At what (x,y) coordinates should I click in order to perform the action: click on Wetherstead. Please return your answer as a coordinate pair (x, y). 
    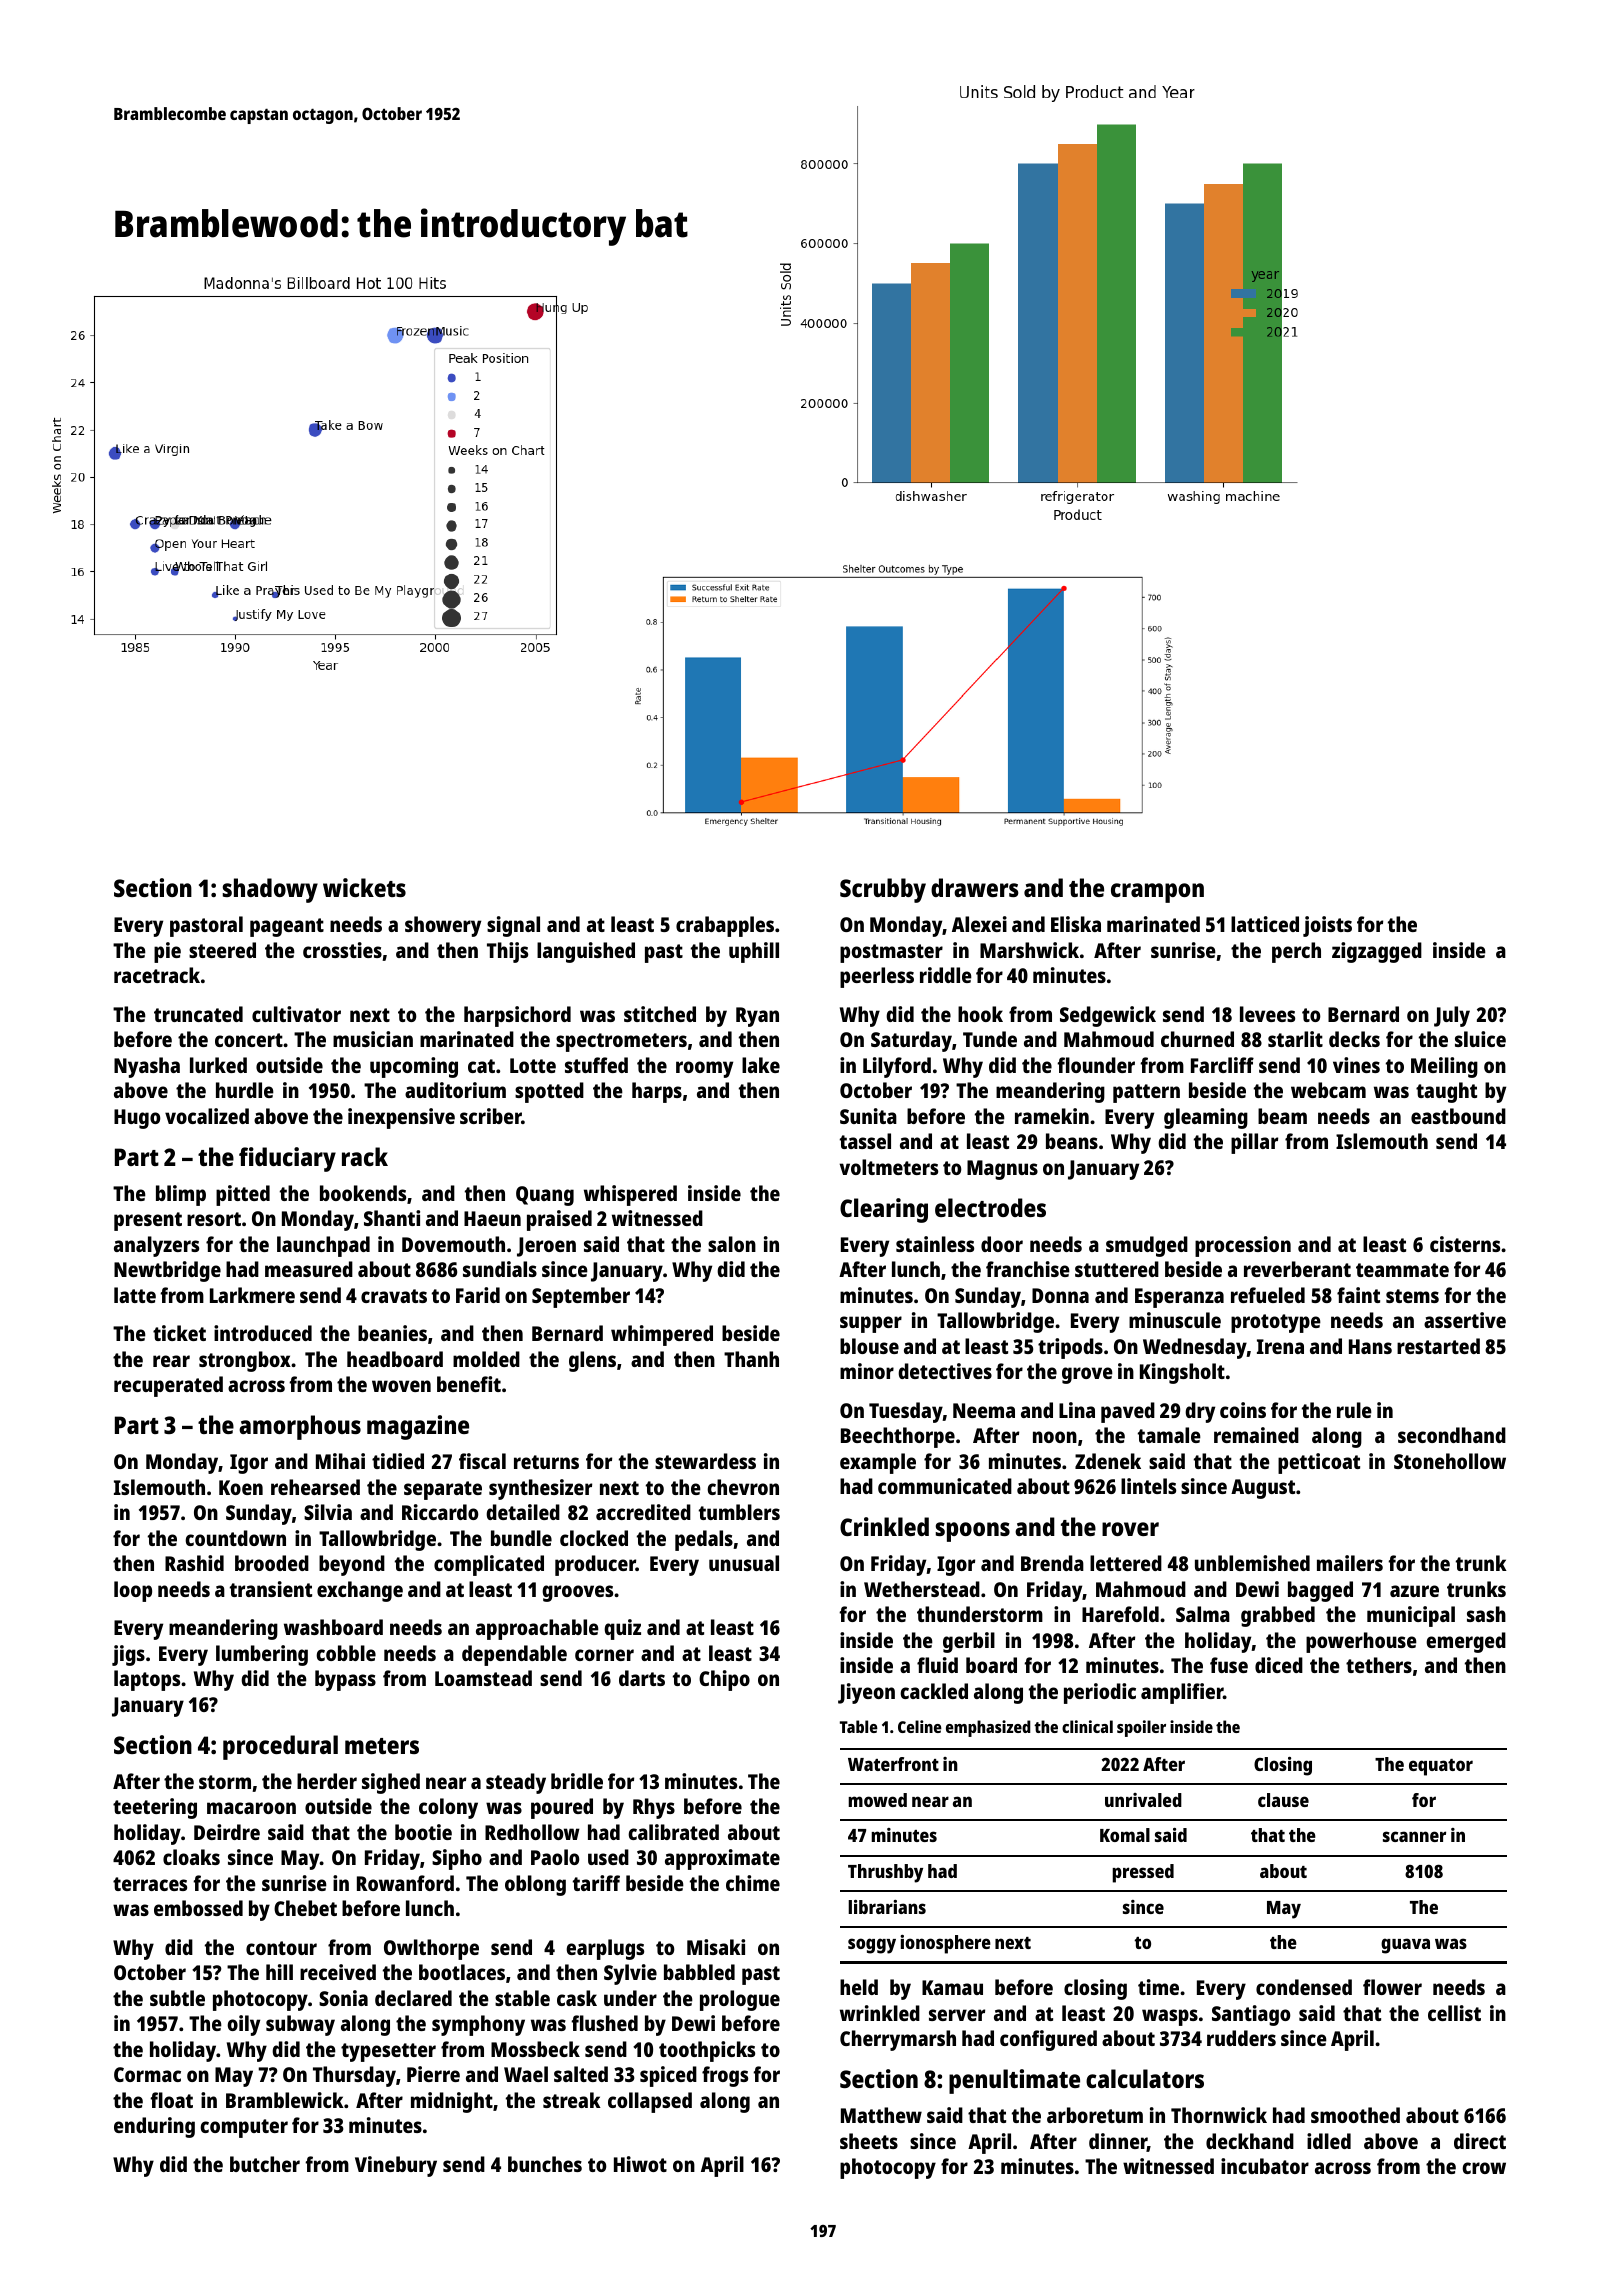
    Looking at the image, I should click on (922, 1589).
